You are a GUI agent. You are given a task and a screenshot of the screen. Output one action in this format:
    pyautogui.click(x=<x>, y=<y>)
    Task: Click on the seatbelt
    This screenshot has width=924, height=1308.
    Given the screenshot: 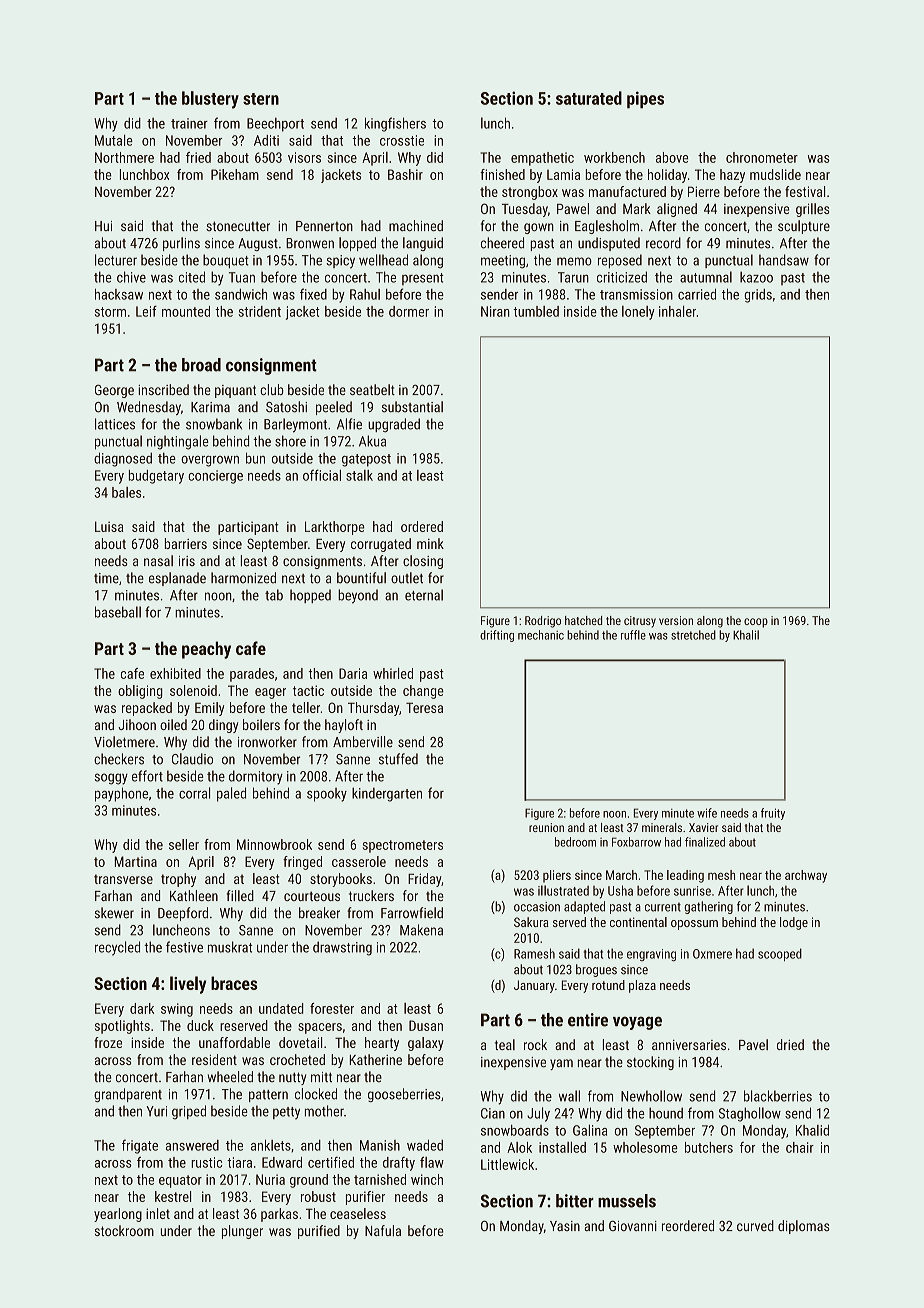 What is the action you would take?
    pyautogui.click(x=372, y=389)
